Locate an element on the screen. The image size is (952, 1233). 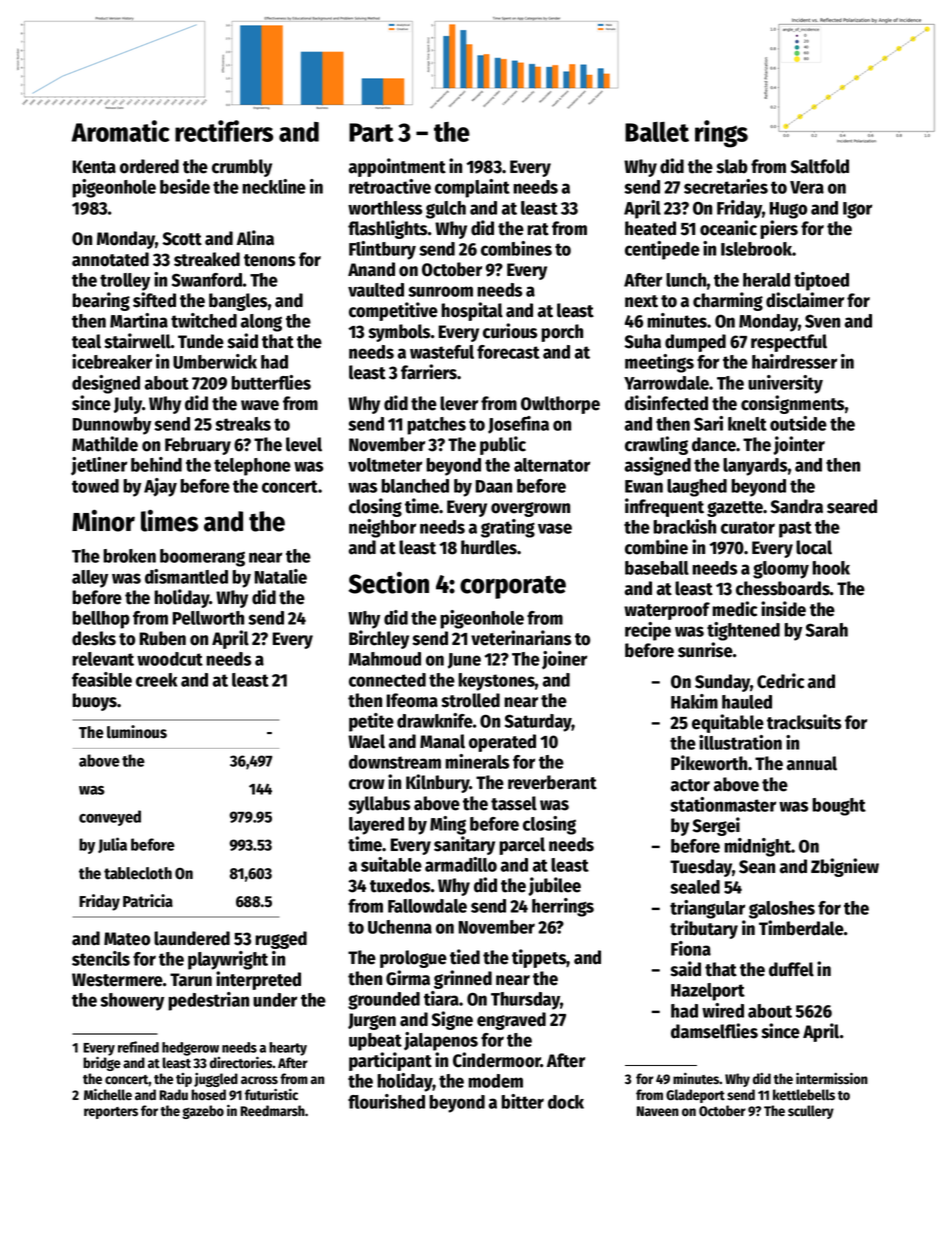
laughed is located at coordinates (697, 488).
